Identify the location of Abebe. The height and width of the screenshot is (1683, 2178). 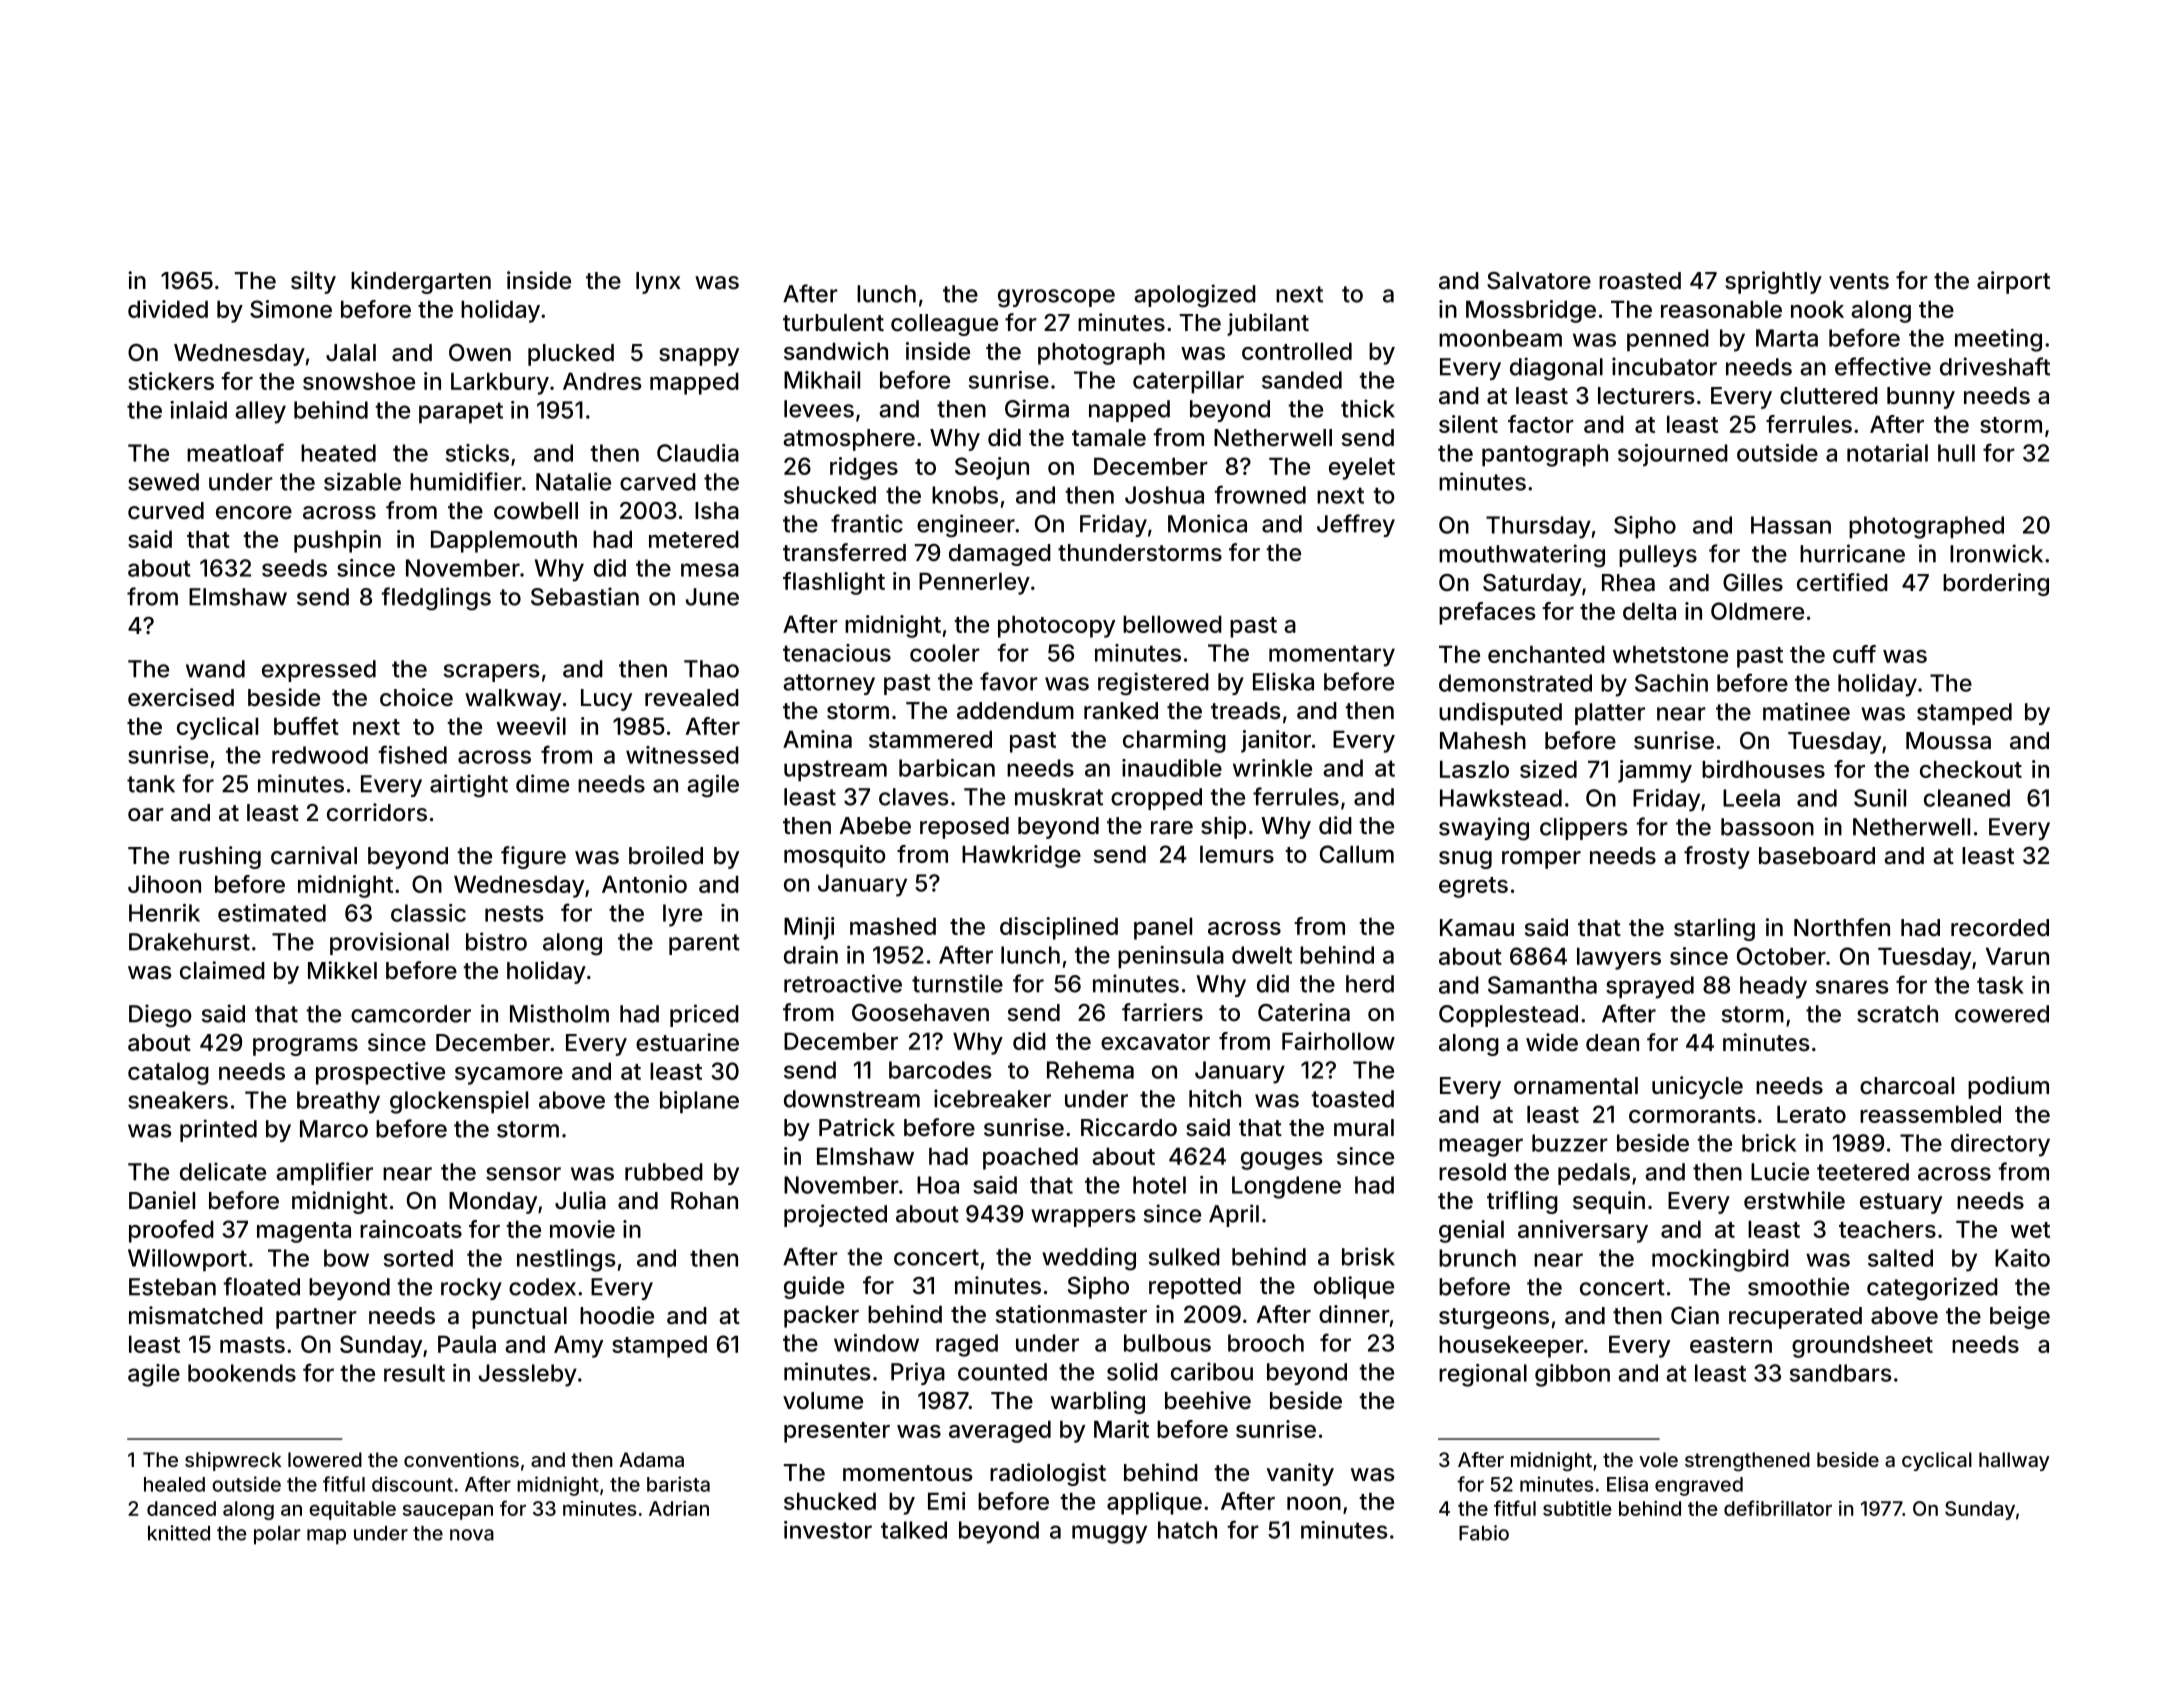
(875, 826).
